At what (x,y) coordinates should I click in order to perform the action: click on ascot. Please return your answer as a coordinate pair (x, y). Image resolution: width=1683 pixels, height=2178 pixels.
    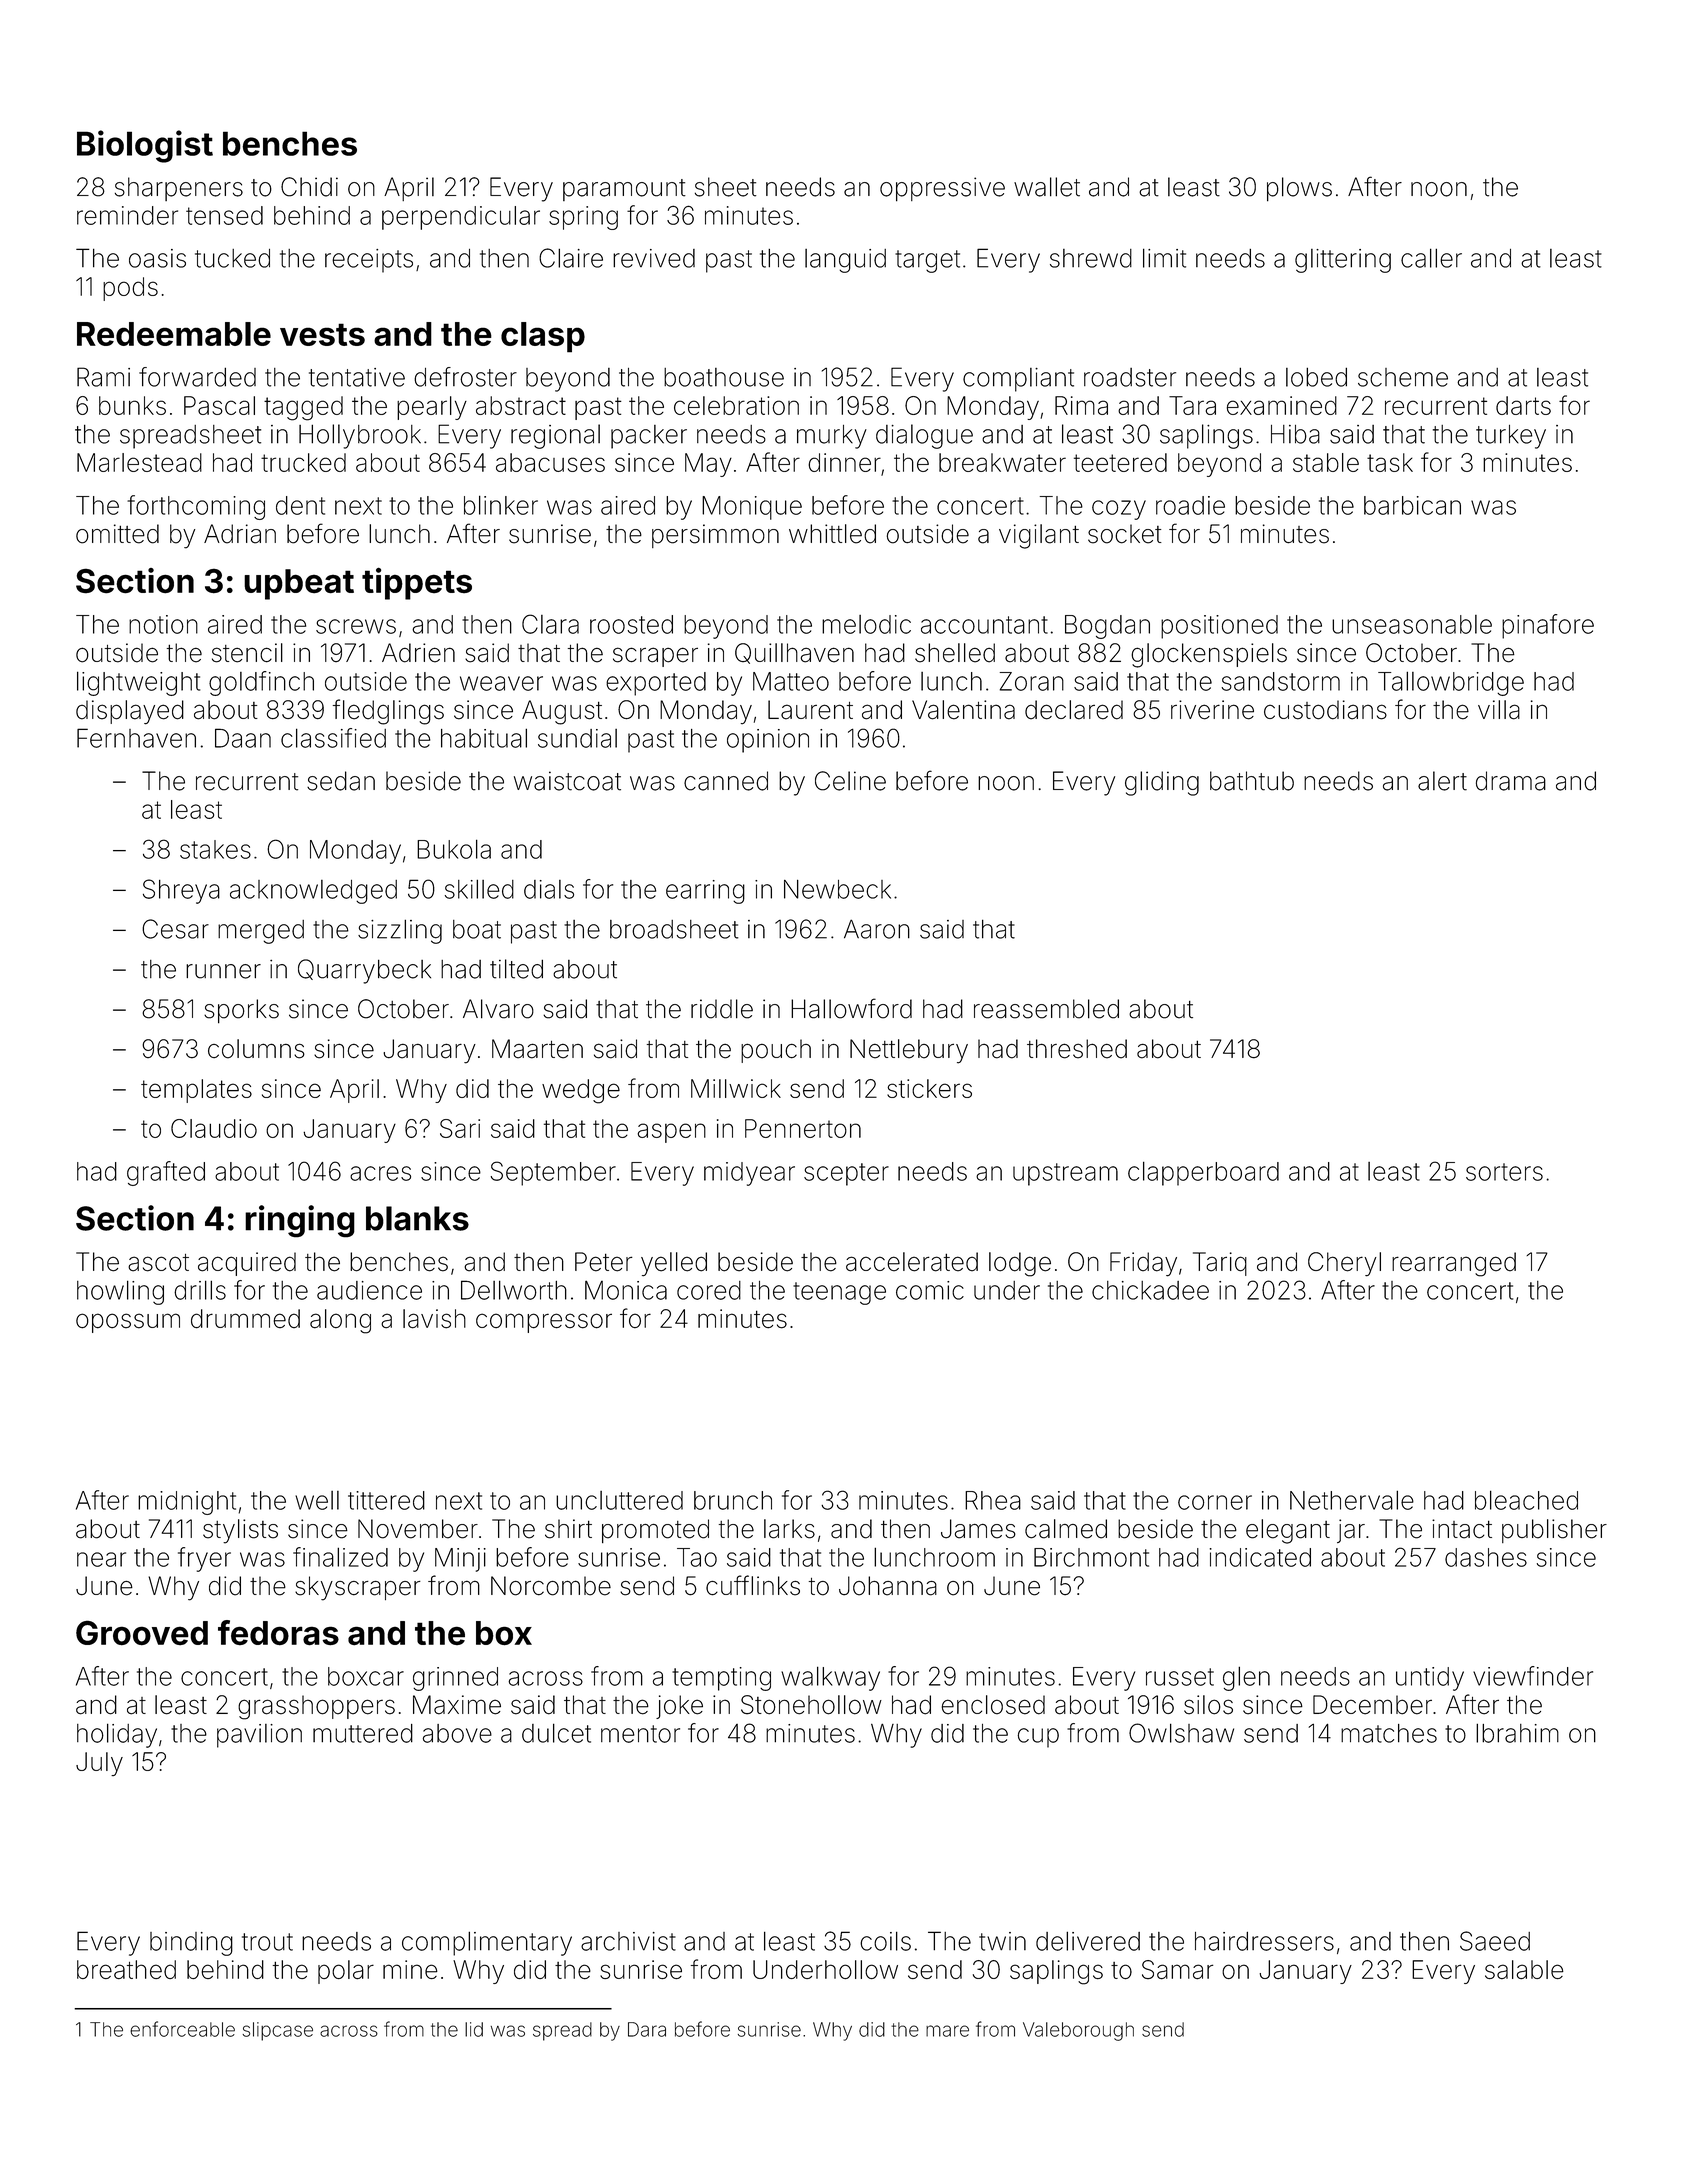
    Looking at the image, I should click on (158, 1263).
